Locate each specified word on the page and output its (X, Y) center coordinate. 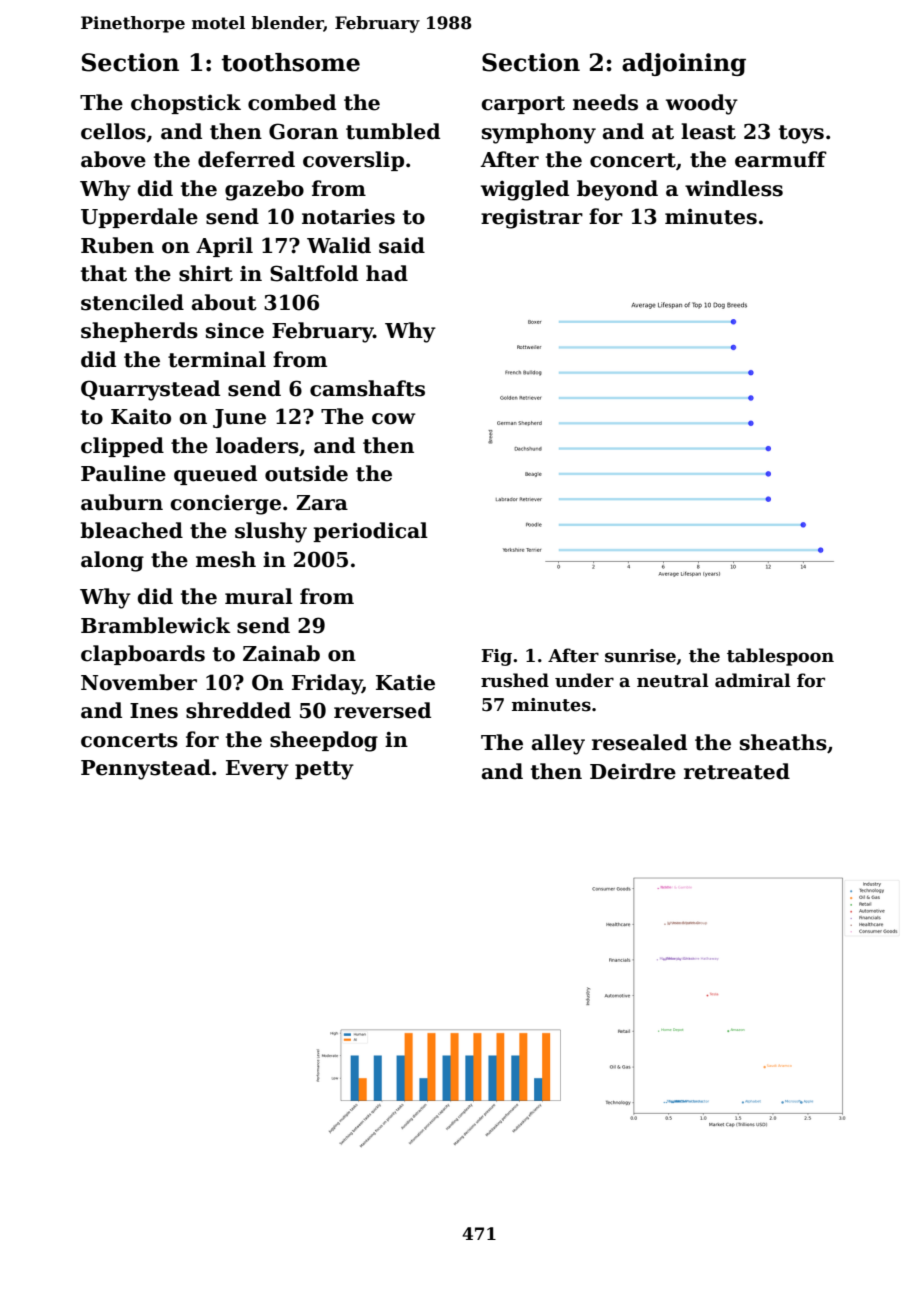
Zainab (281, 653)
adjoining (684, 64)
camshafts (367, 388)
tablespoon (780, 657)
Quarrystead (150, 390)
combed (292, 102)
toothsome (291, 62)
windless (734, 188)
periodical (370, 532)
